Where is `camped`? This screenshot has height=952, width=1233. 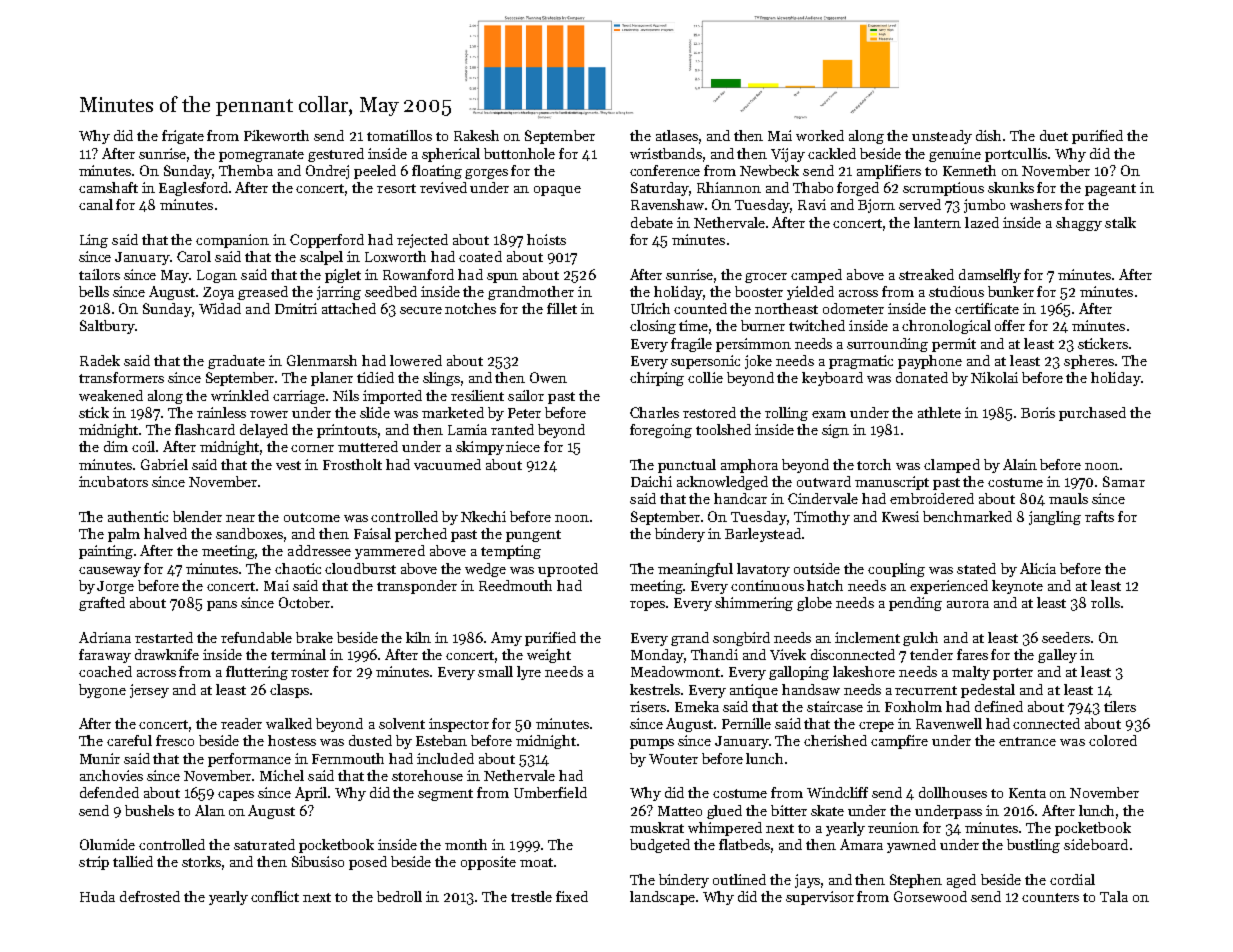
camped is located at coordinates (816, 276).
